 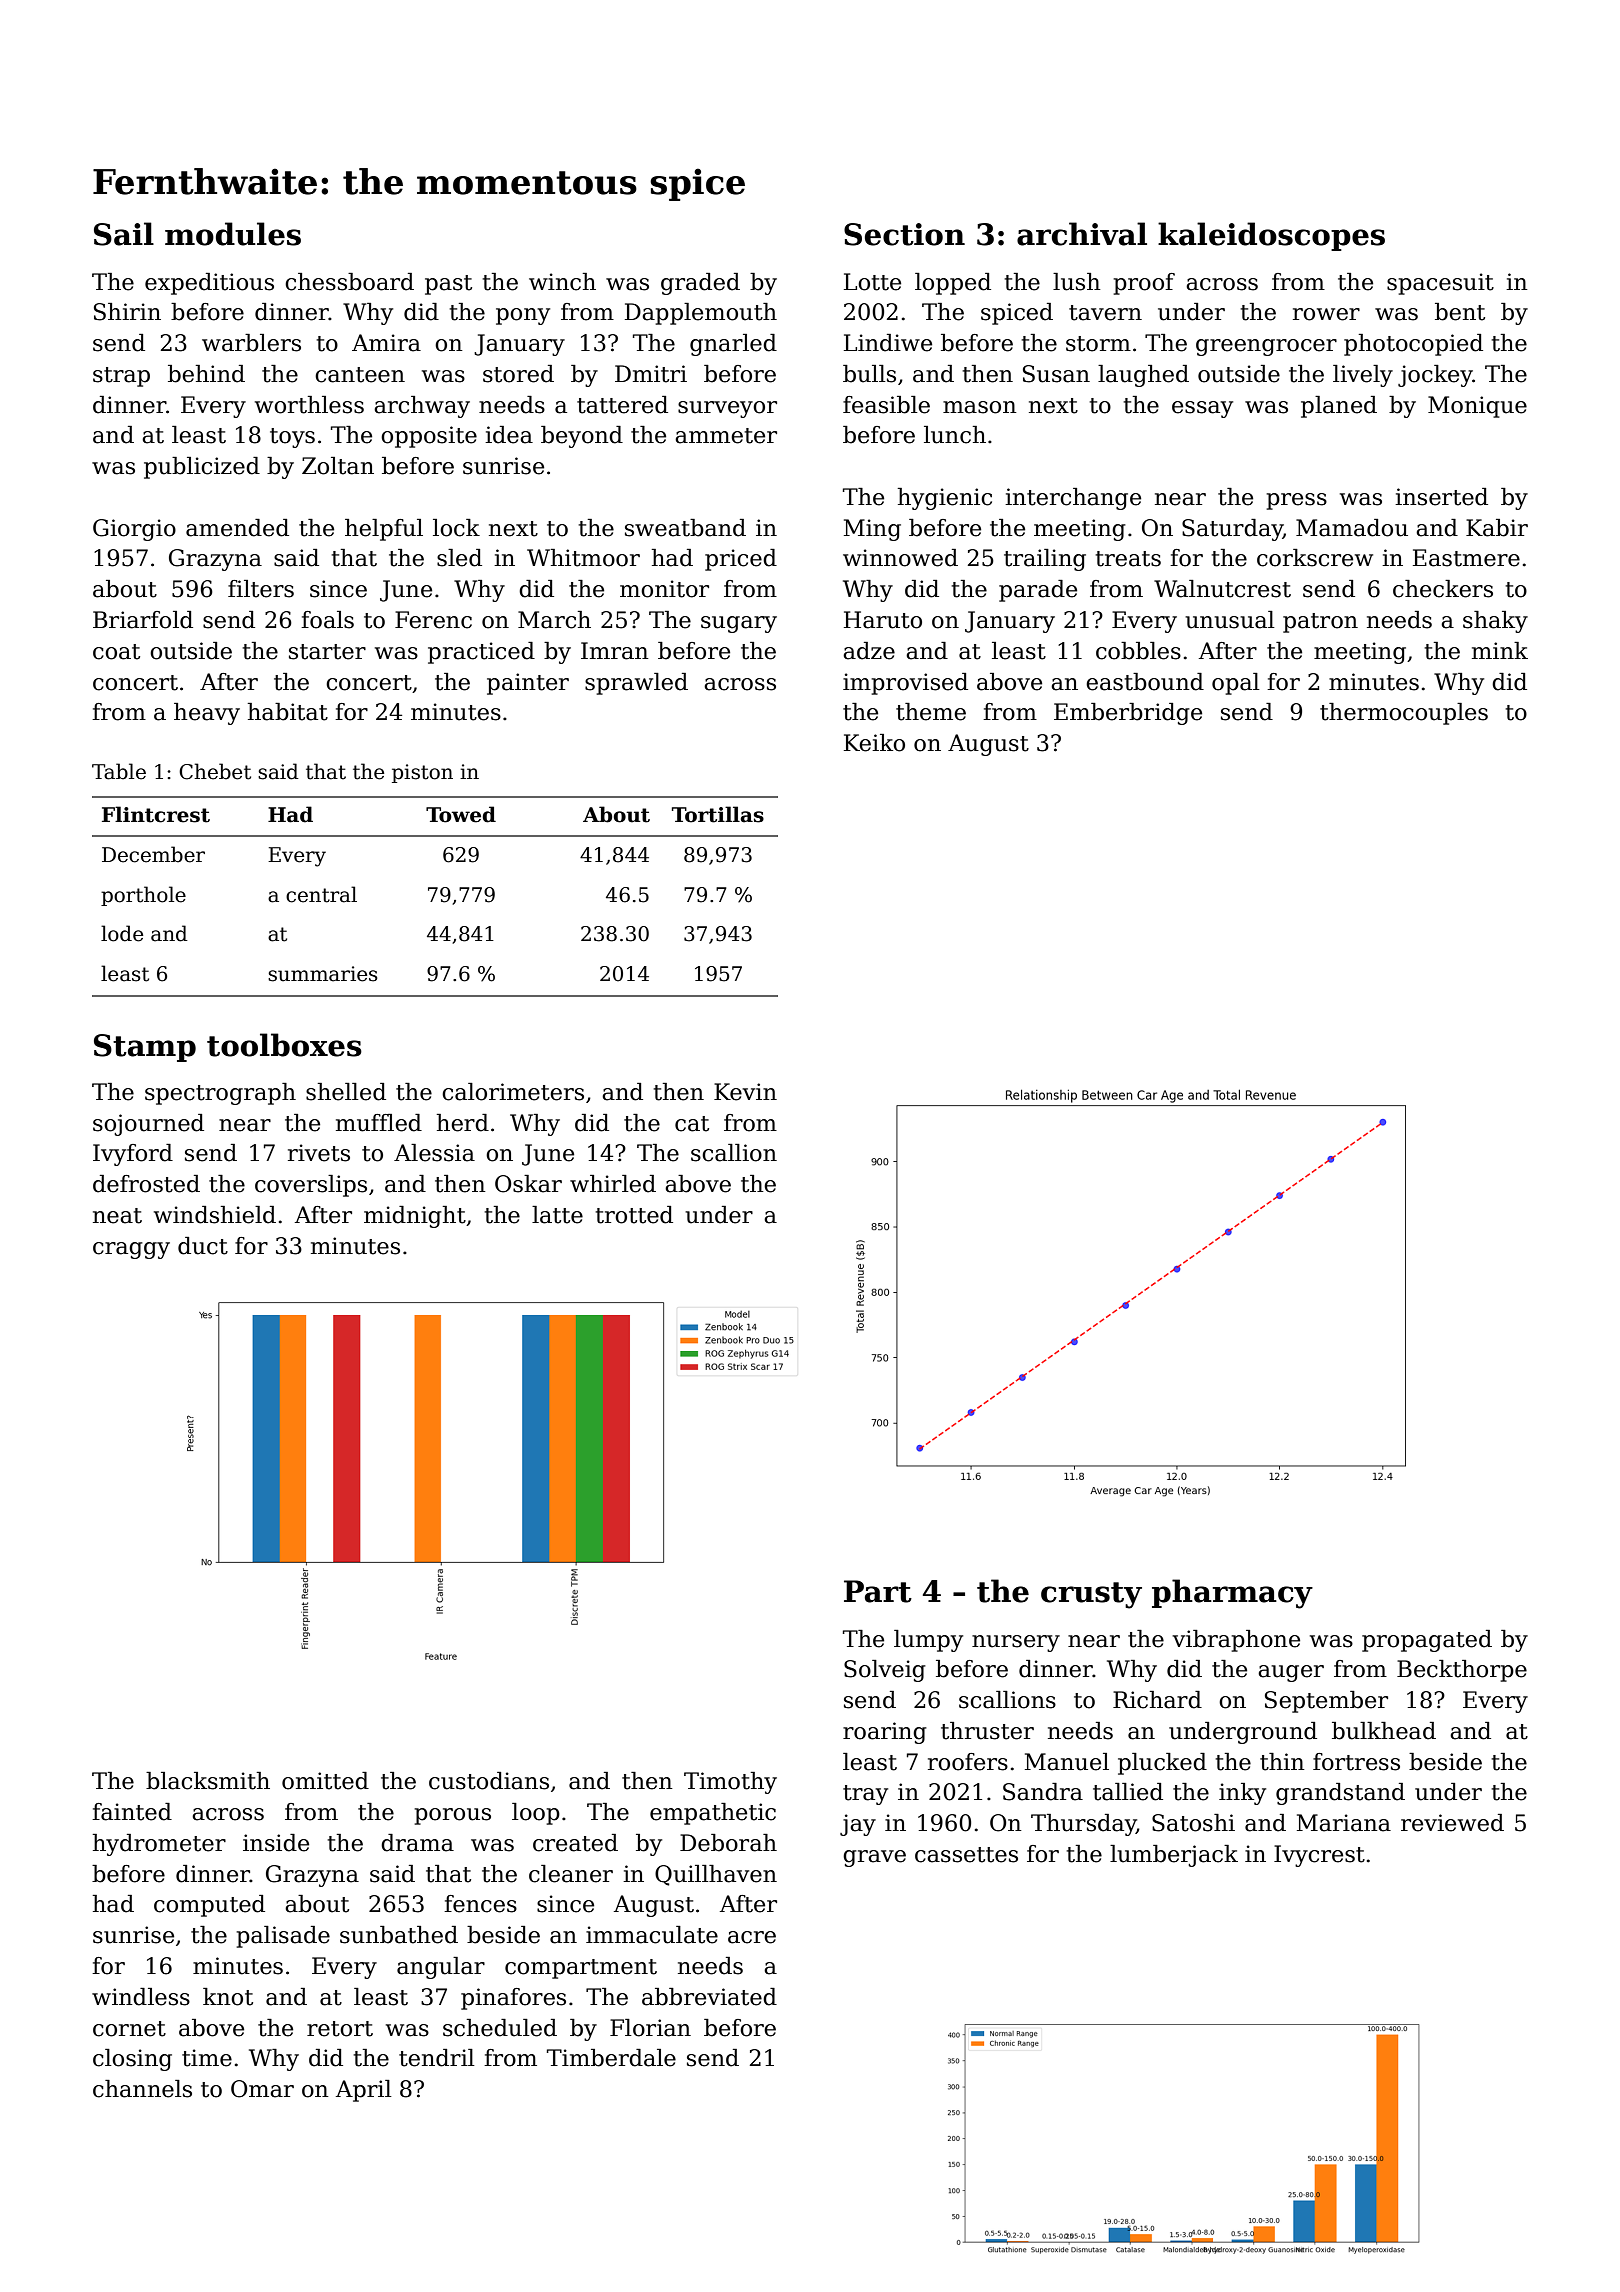 I want to click on Emberbridge, so click(x=1128, y=714).
